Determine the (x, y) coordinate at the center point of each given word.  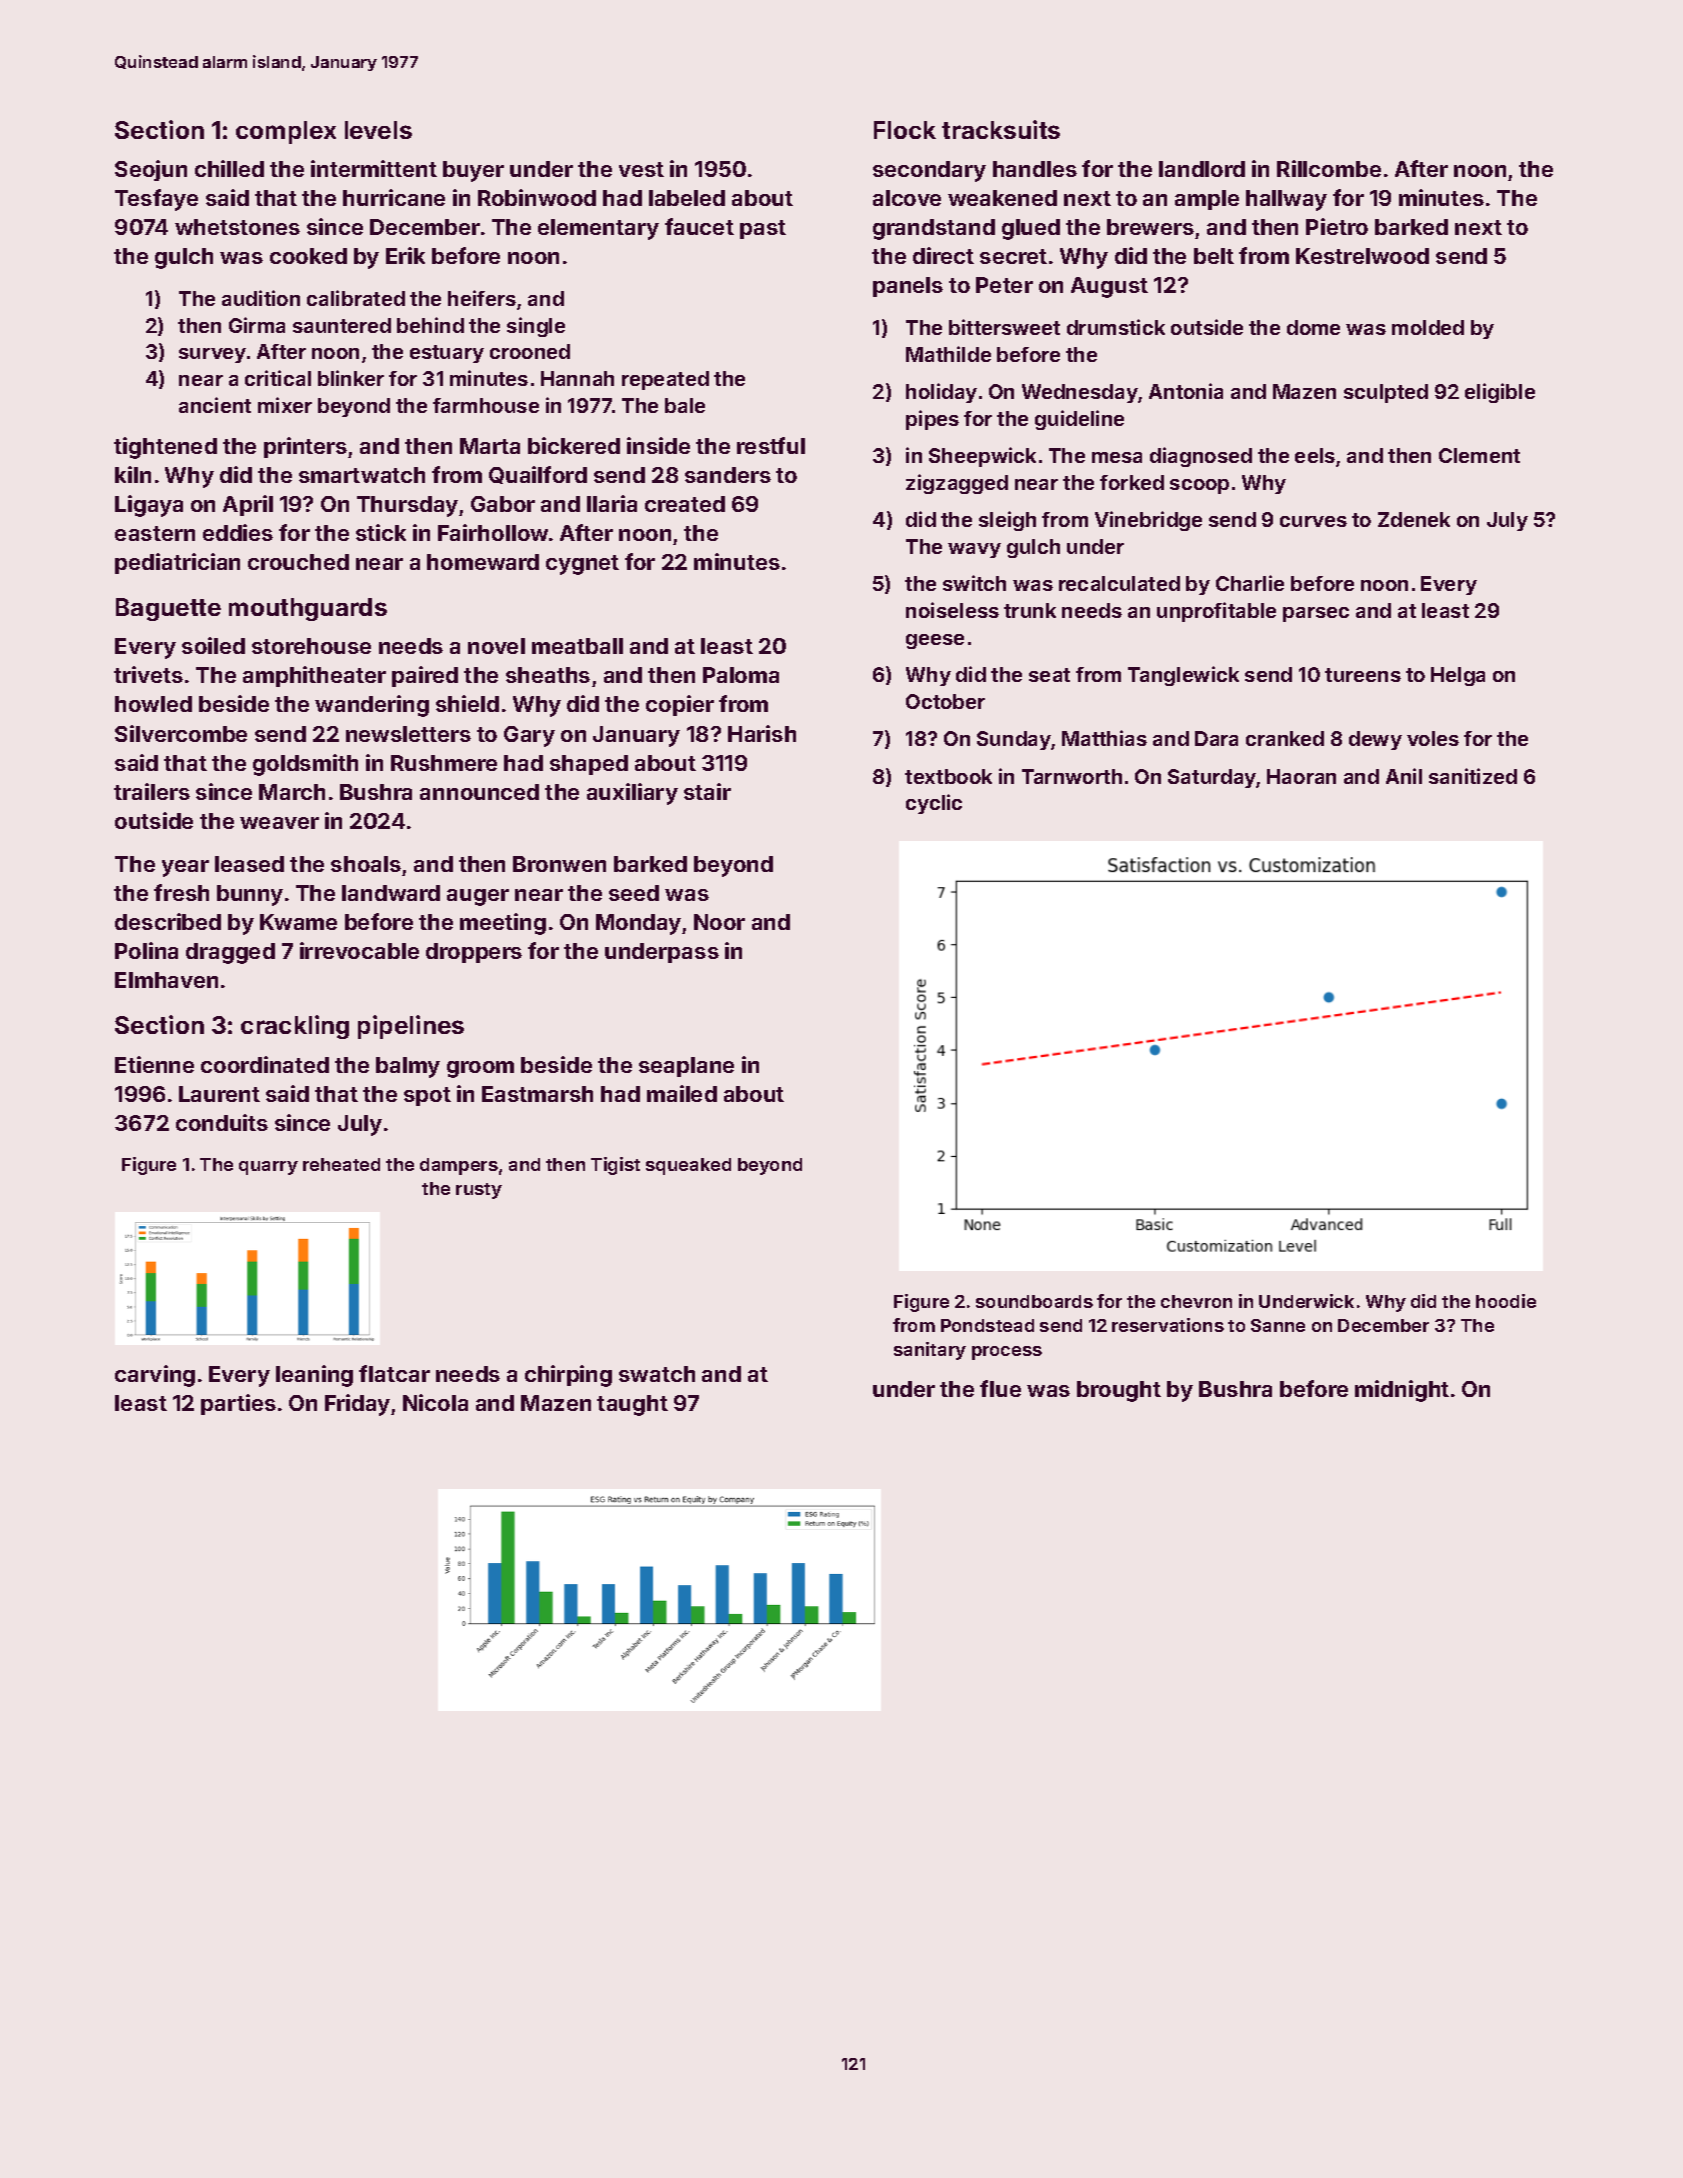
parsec (1316, 614)
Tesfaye (156, 200)
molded (1428, 327)
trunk (1030, 610)
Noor (719, 922)
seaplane (686, 1067)
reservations (1168, 1325)
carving (155, 1376)
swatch (657, 1374)
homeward (483, 562)
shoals (366, 864)
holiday (941, 393)
